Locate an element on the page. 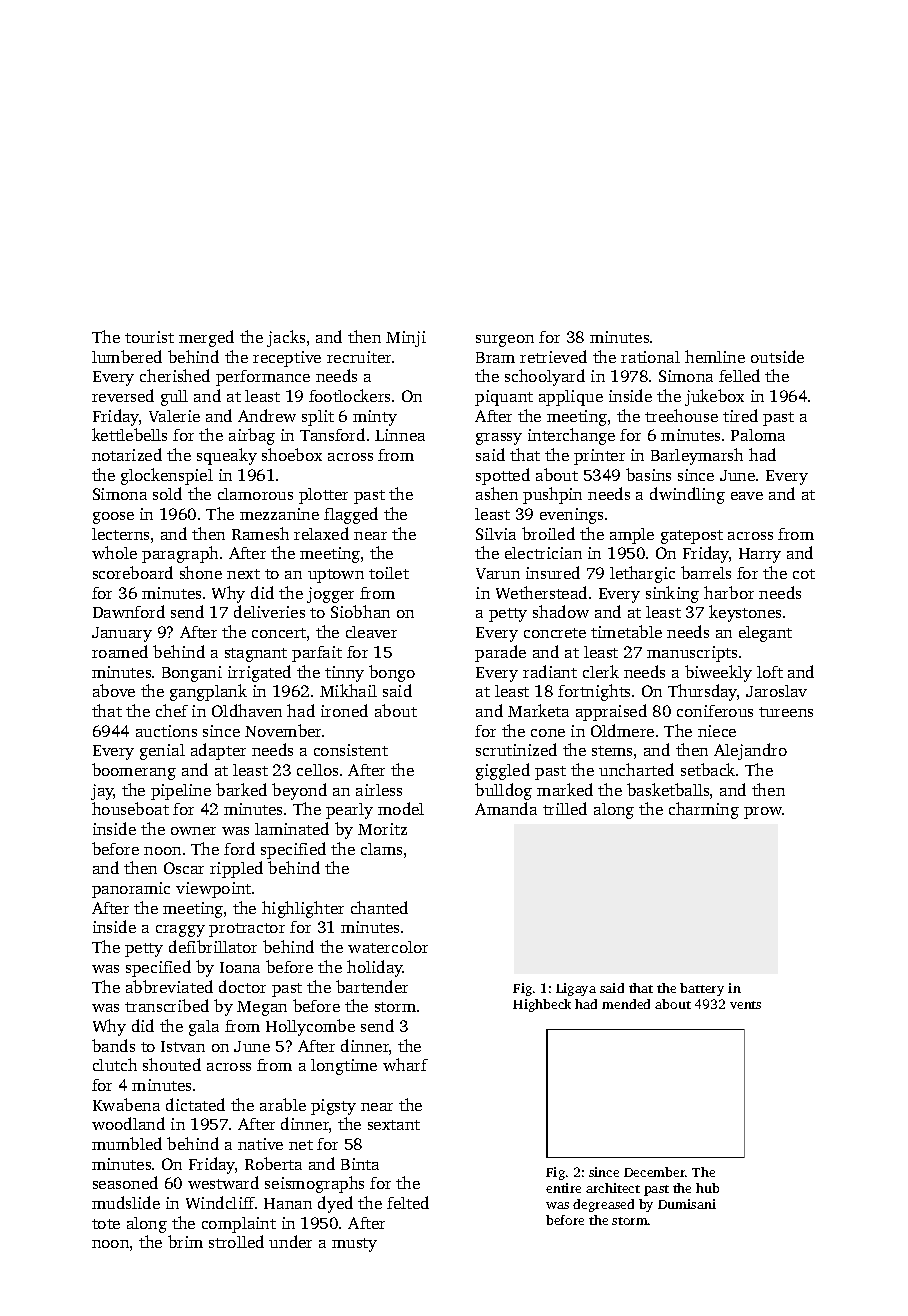 The width and height of the page is (908, 1316). sold is located at coordinates (167, 493).
